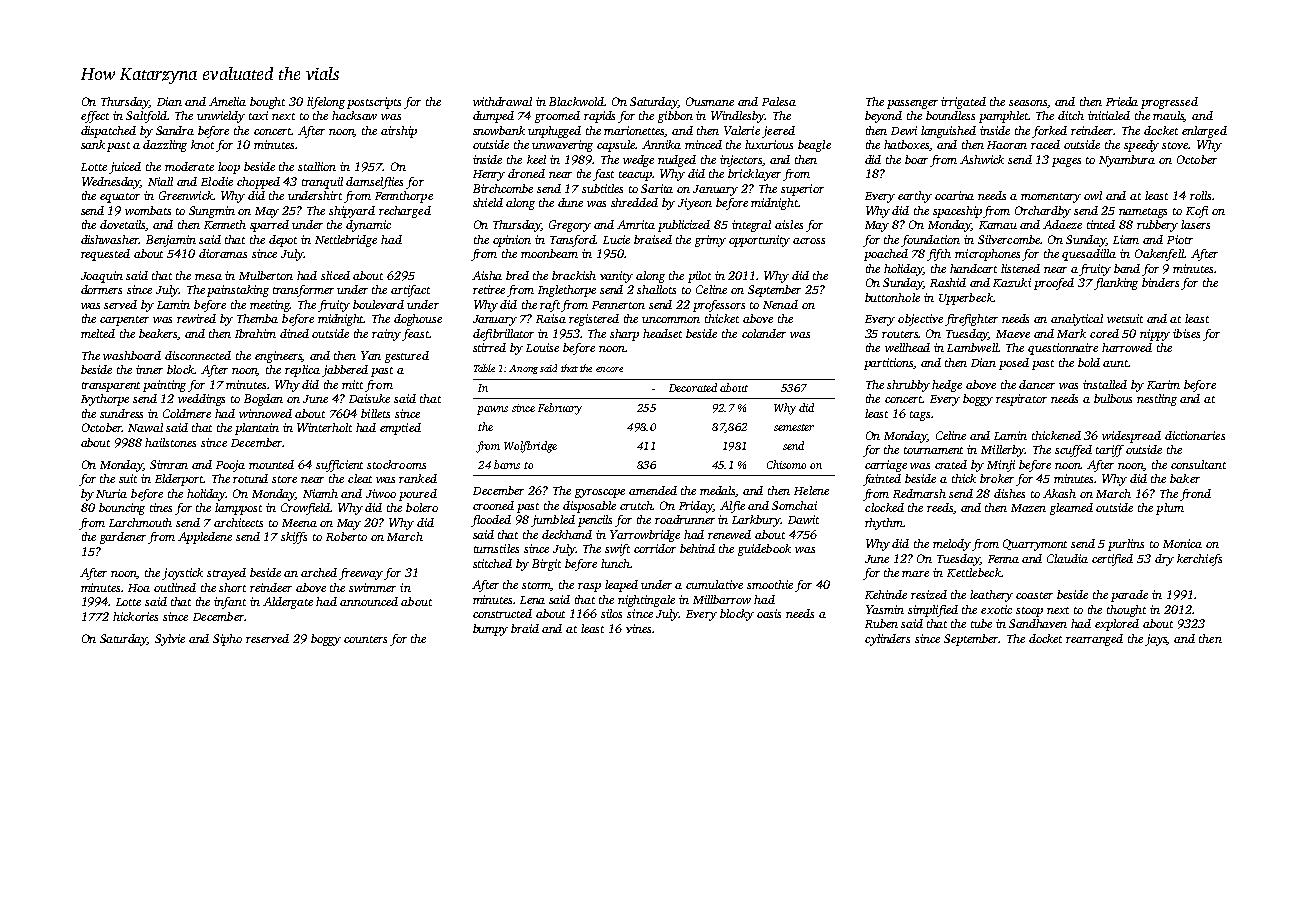  I want to click on speedy, so click(1141, 146).
